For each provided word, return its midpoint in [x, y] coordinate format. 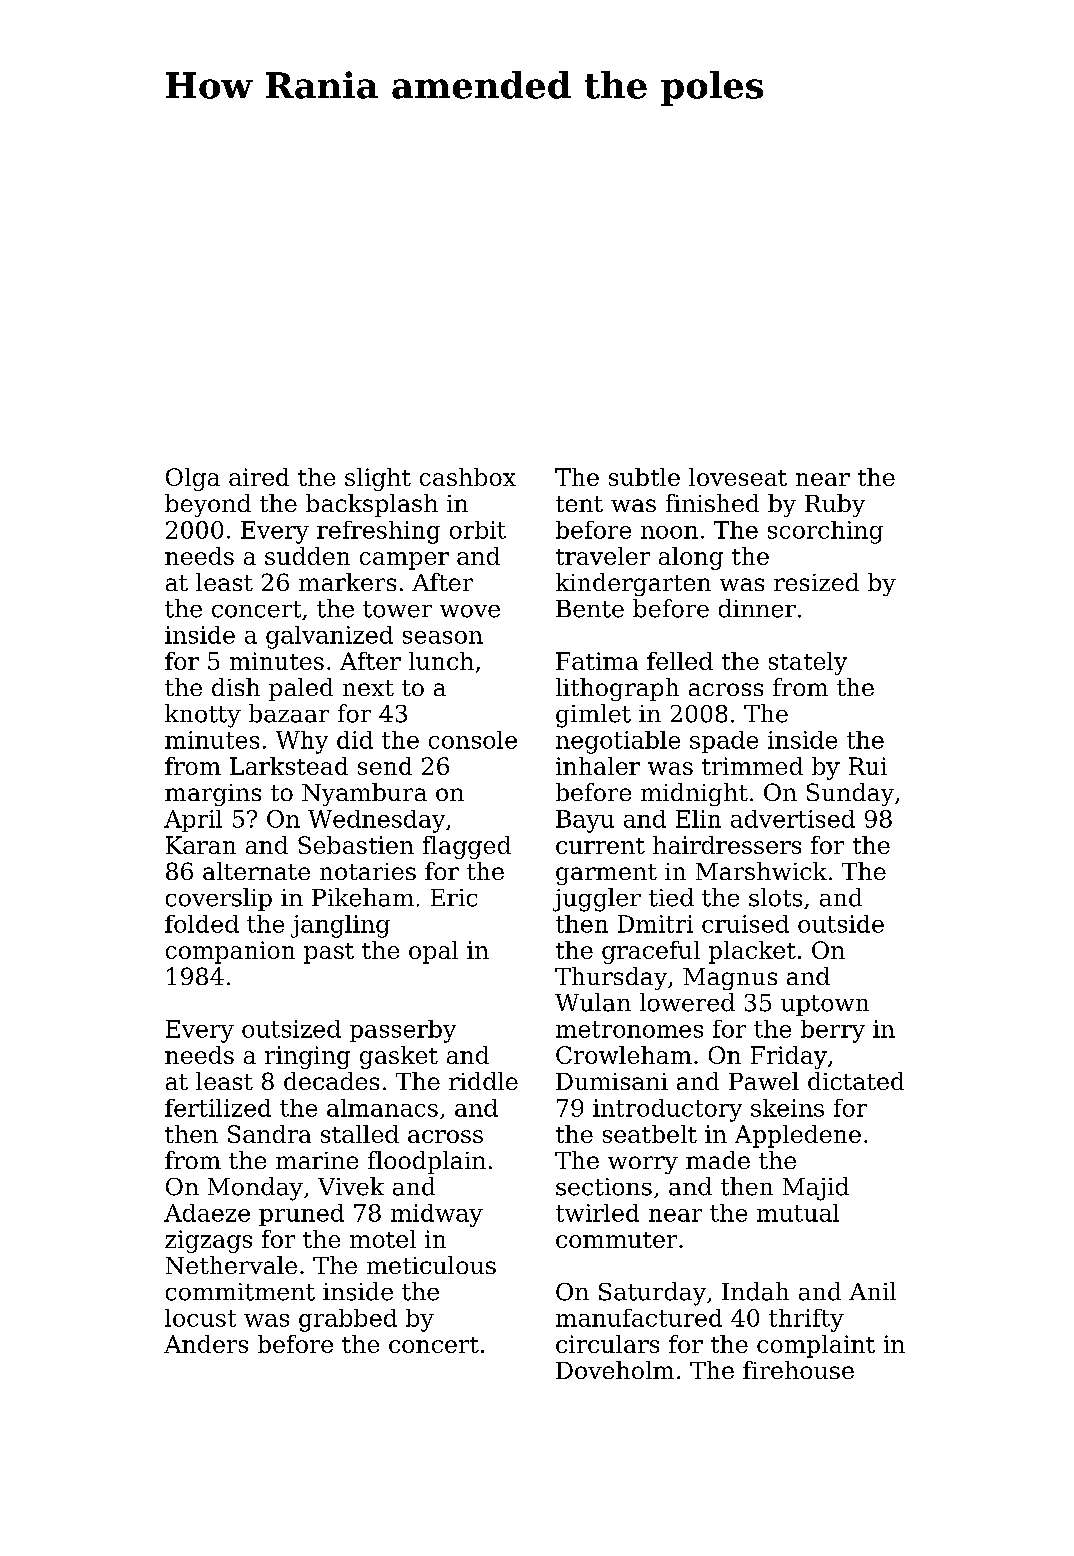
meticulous [431, 1265]
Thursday [611, 978]
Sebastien [356, 845]
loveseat [738, 477]
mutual [798, 1213]
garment [606, 874]
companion [230, 952]
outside [841, 924]
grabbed [348, 1320]
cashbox [468, 477]
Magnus [730, 979]
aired [259, 477]
